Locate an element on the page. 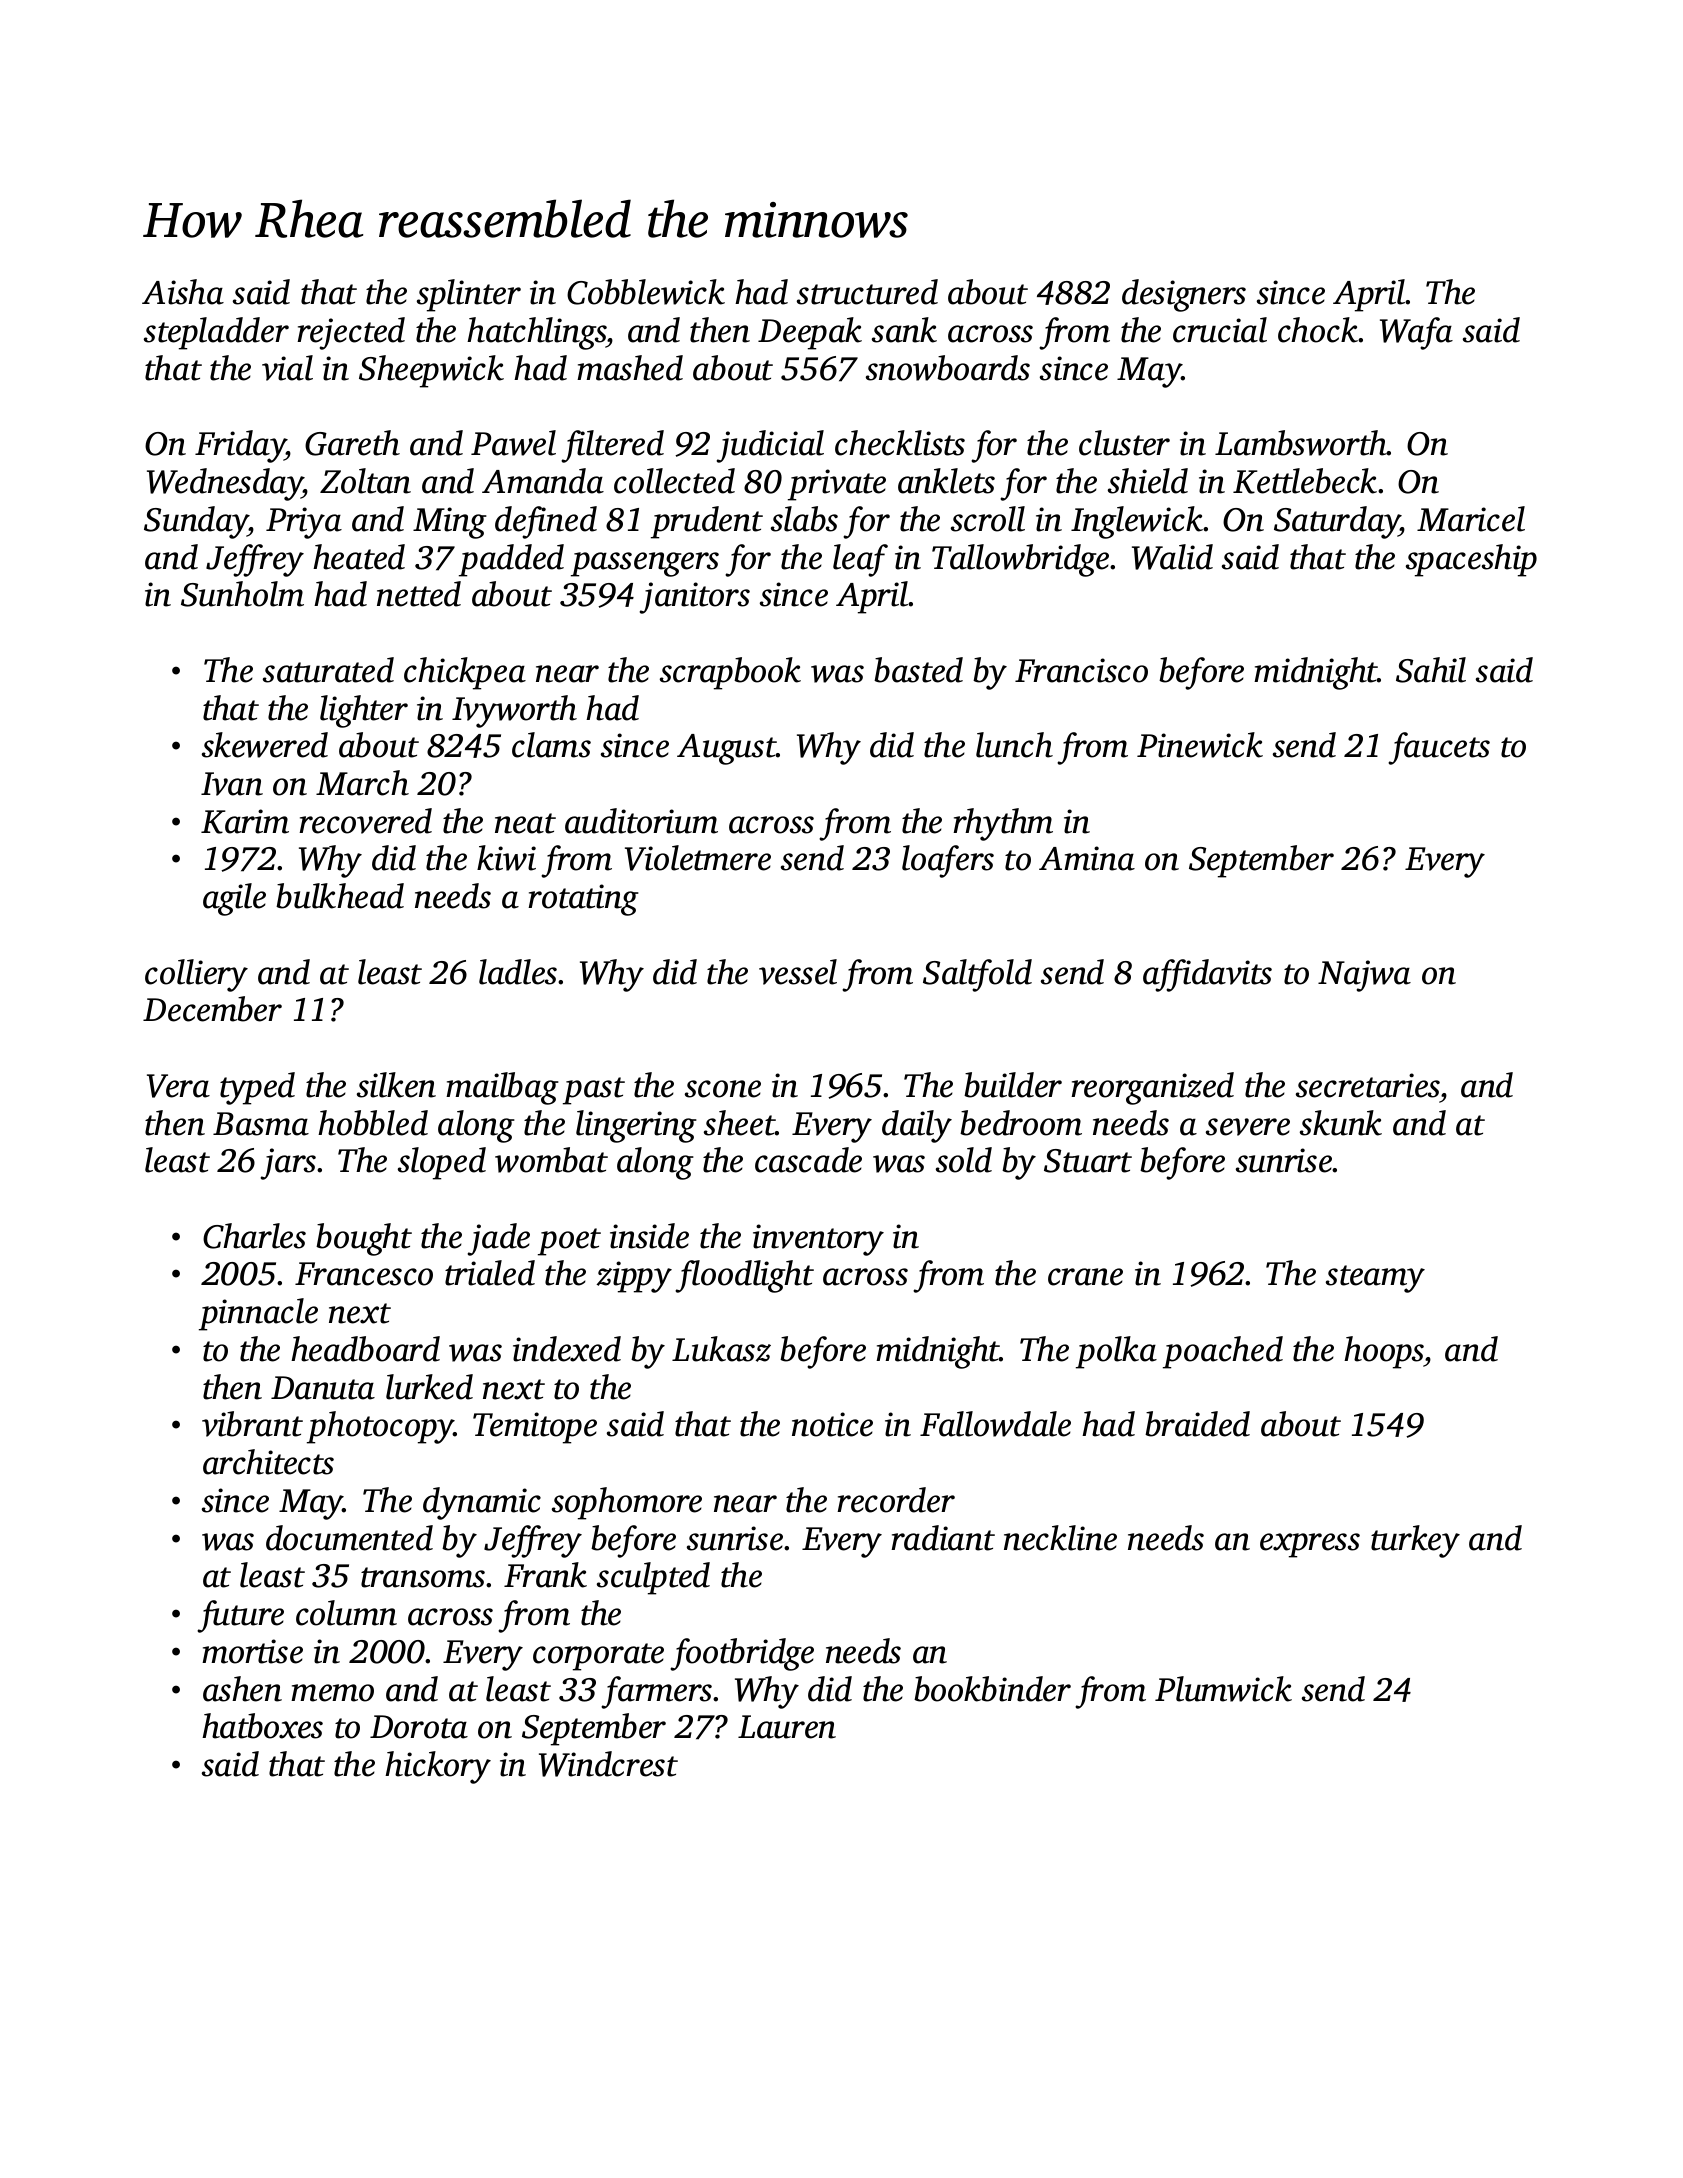 This image has width=1683, height=2178. structured is located at coordinates (867, 292).
